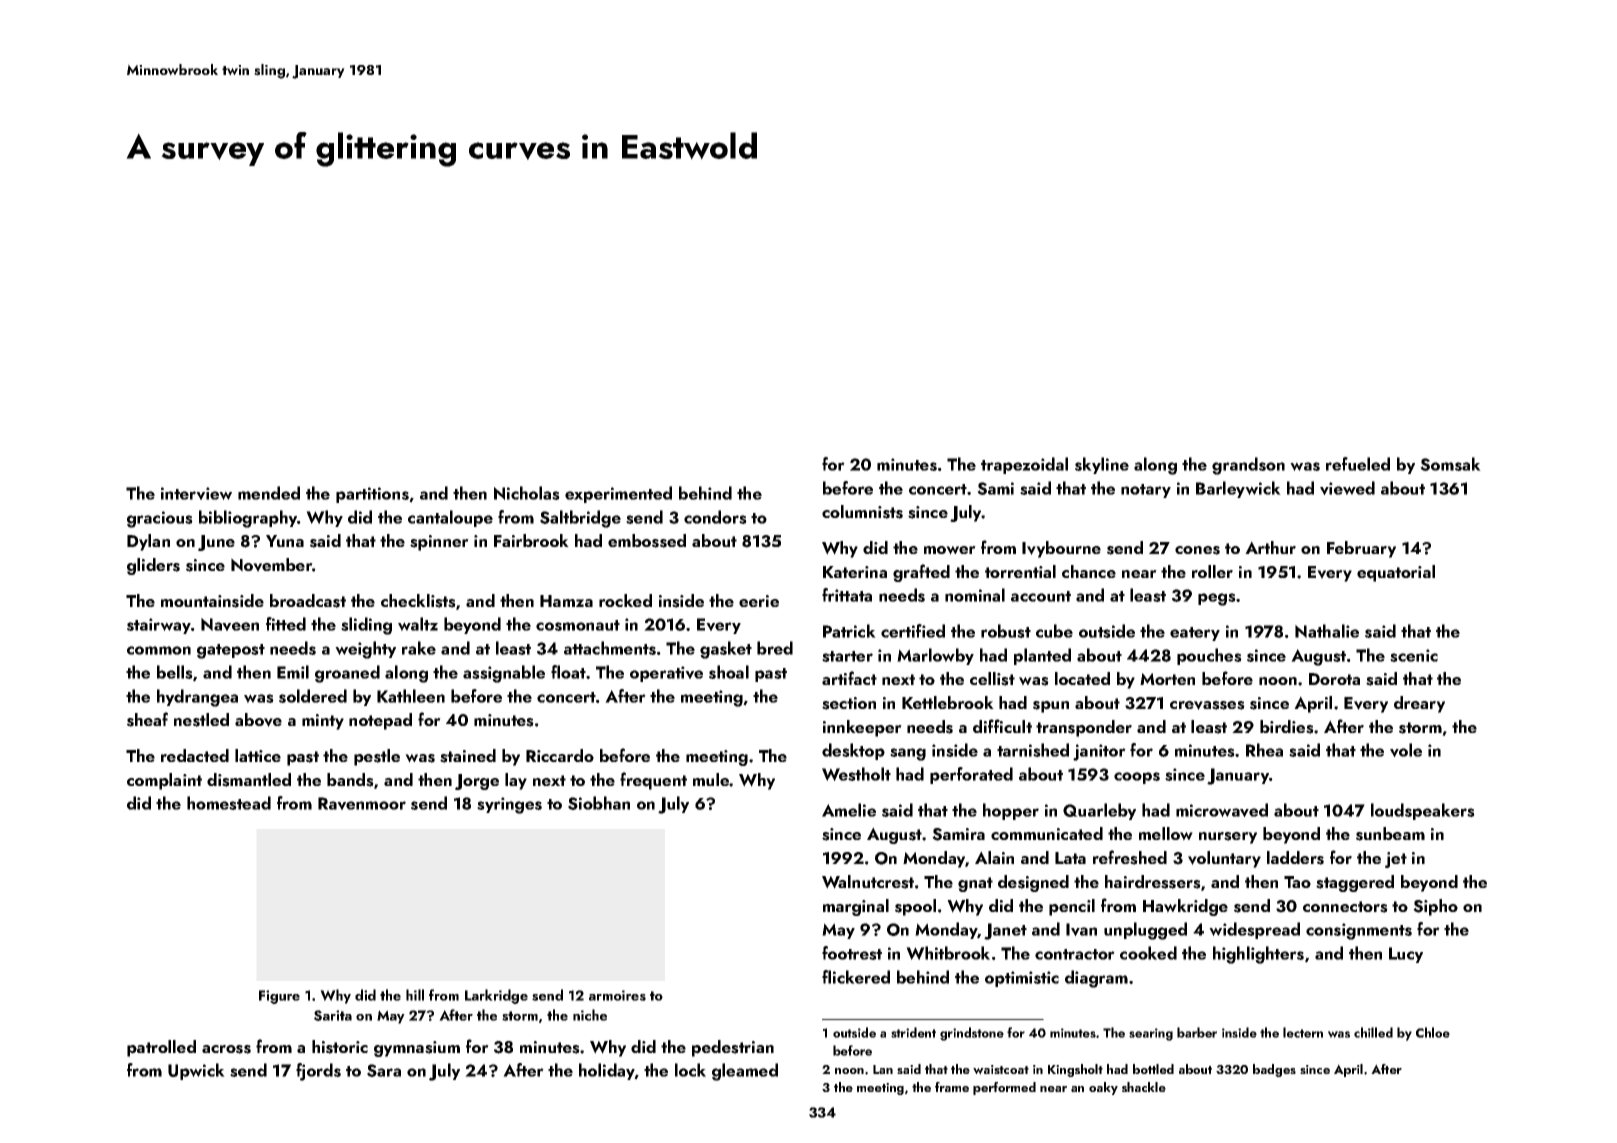 The width and height of the screenshot is (1617, 1143). Describe the element at coordinates (229, 803) in the screenshot. I see `homestead` at that location.
